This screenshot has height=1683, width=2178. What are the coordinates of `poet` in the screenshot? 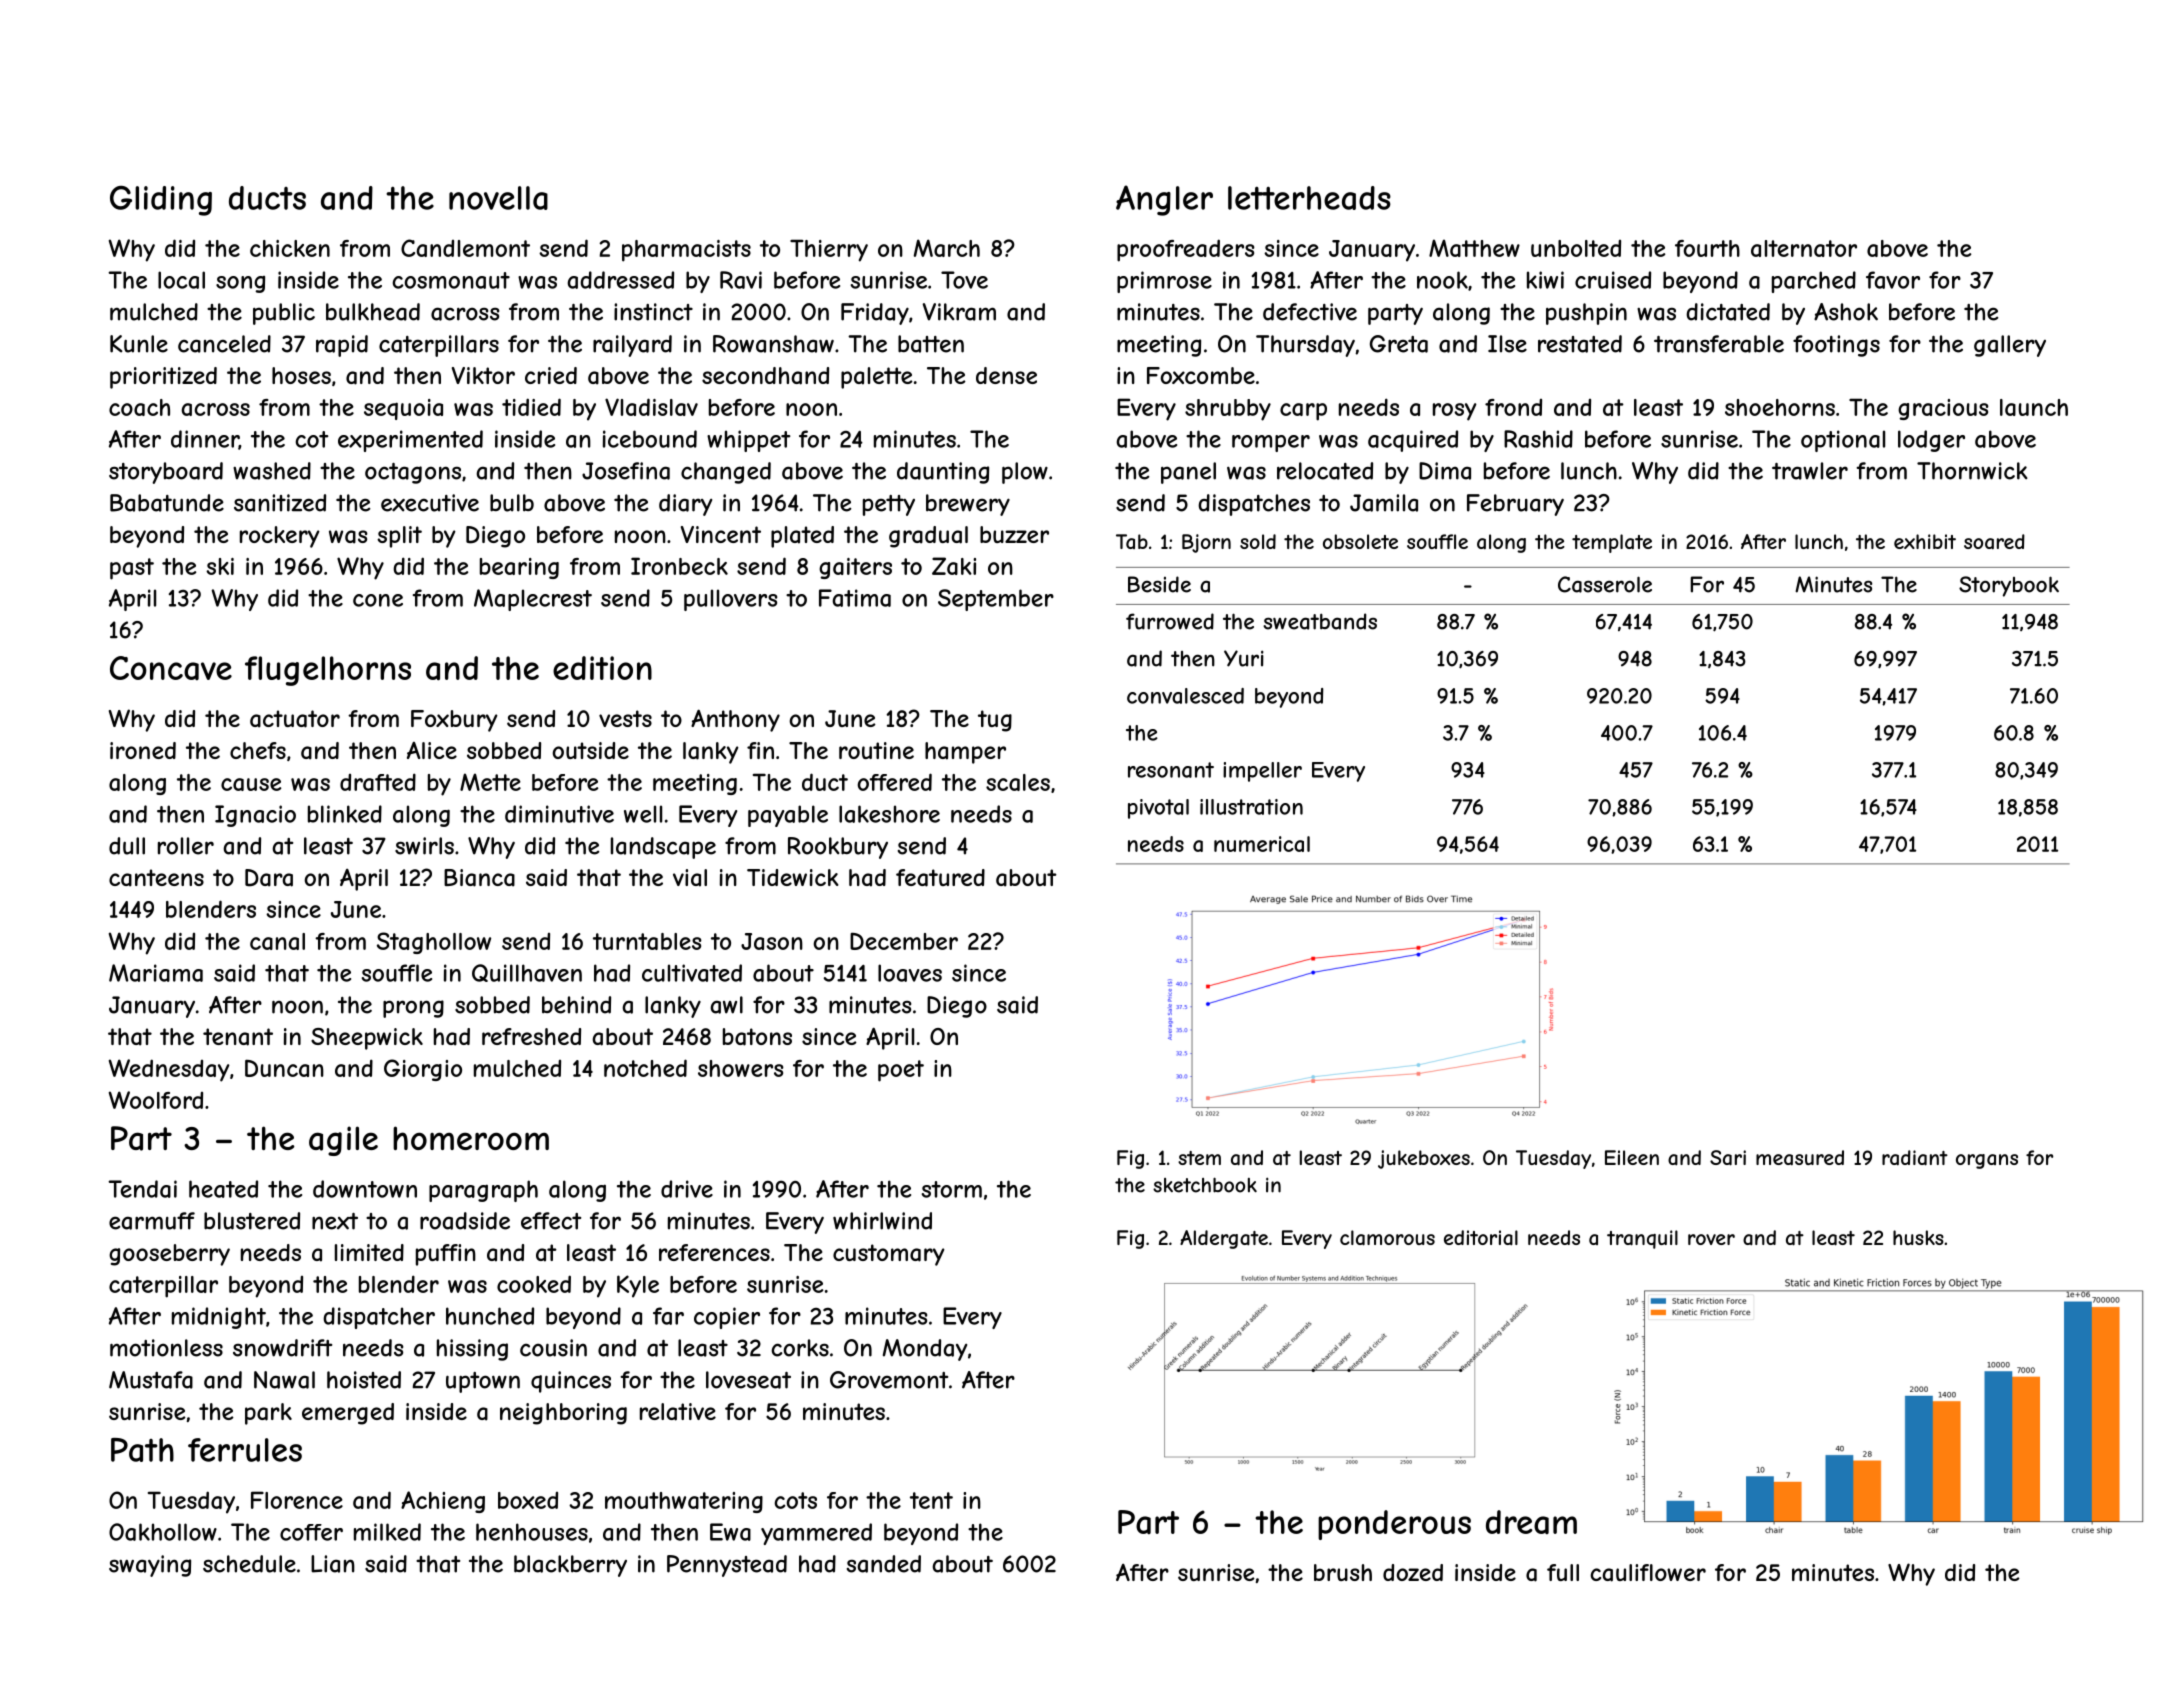 It's located at (901, 1071).
